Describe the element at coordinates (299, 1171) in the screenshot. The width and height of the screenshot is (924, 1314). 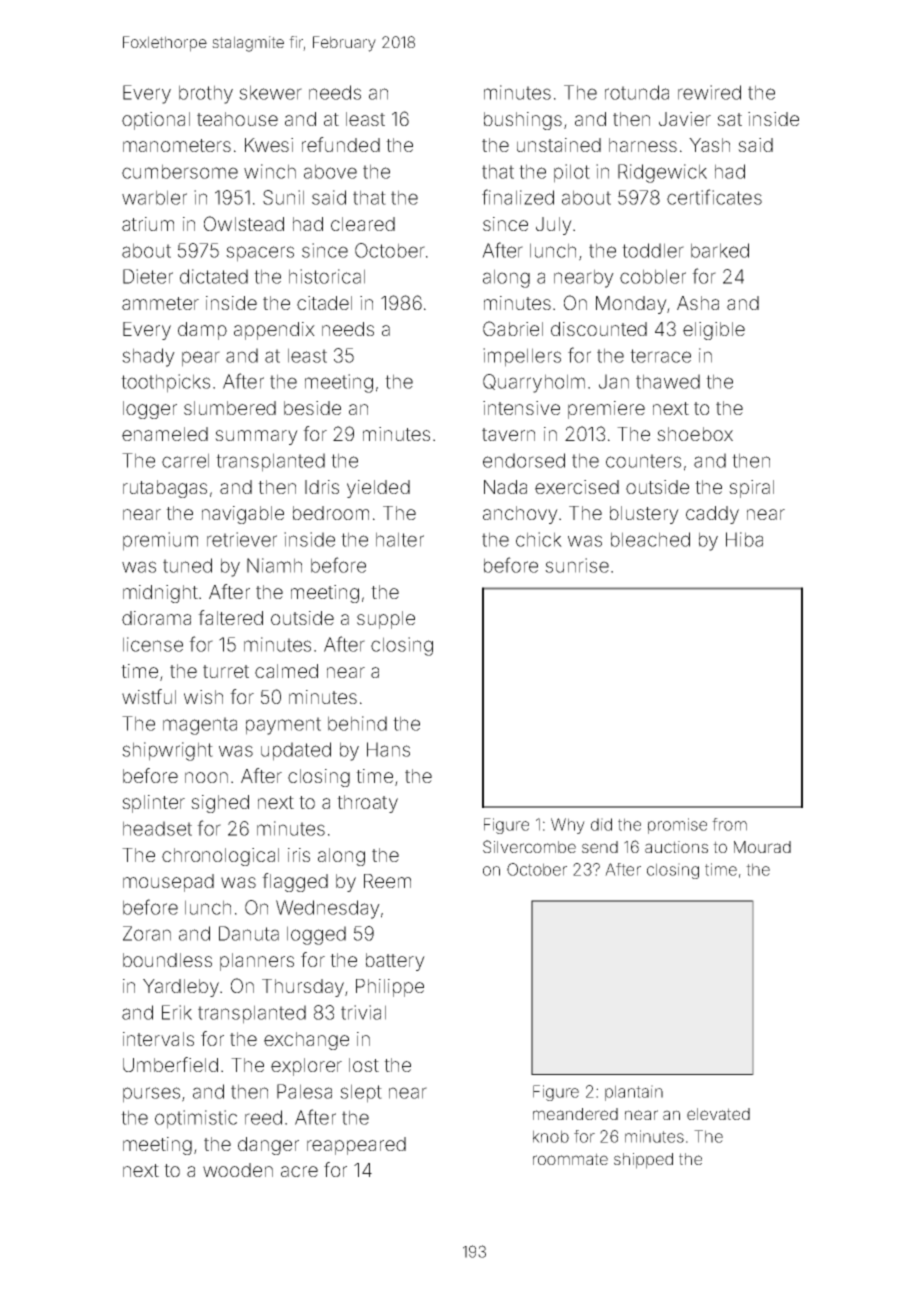
I see `acre` at that location.
